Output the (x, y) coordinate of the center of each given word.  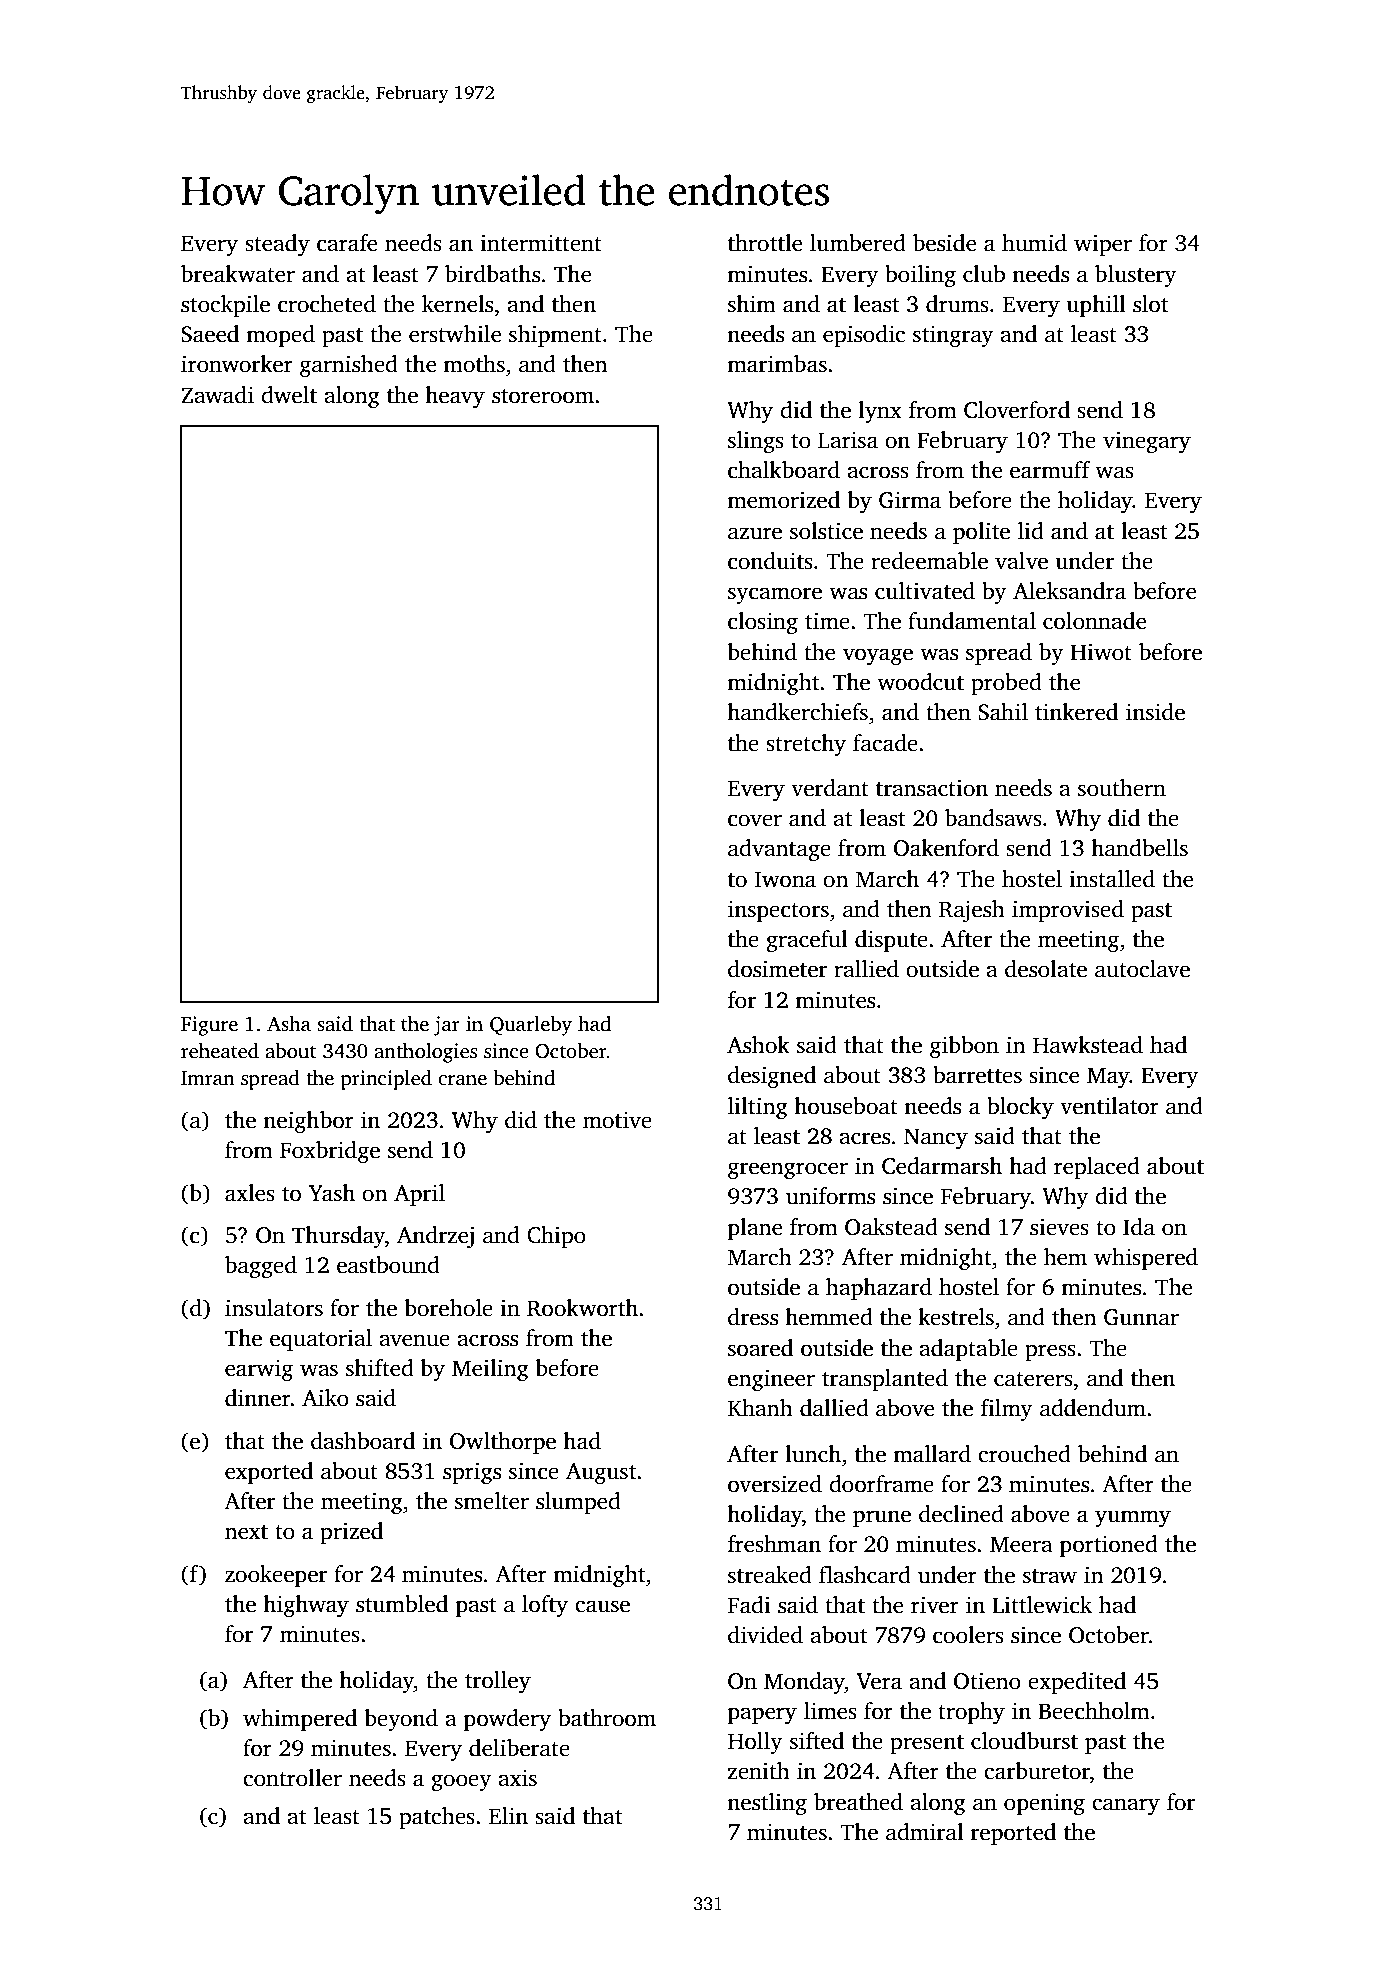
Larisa (848, 440)
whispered (1146, 1259)
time (827, 621)
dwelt (289, 395)
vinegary (1147, 442)
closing (763, 623)
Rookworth (582, 1308)
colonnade (1094, 621)
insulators (274, 1308)
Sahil (1003, 712)
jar (446, 1026)
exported (269, 1473)
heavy (455, 397)
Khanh (760, 1408)
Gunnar (1141, 1317)
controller (292, 1778)
